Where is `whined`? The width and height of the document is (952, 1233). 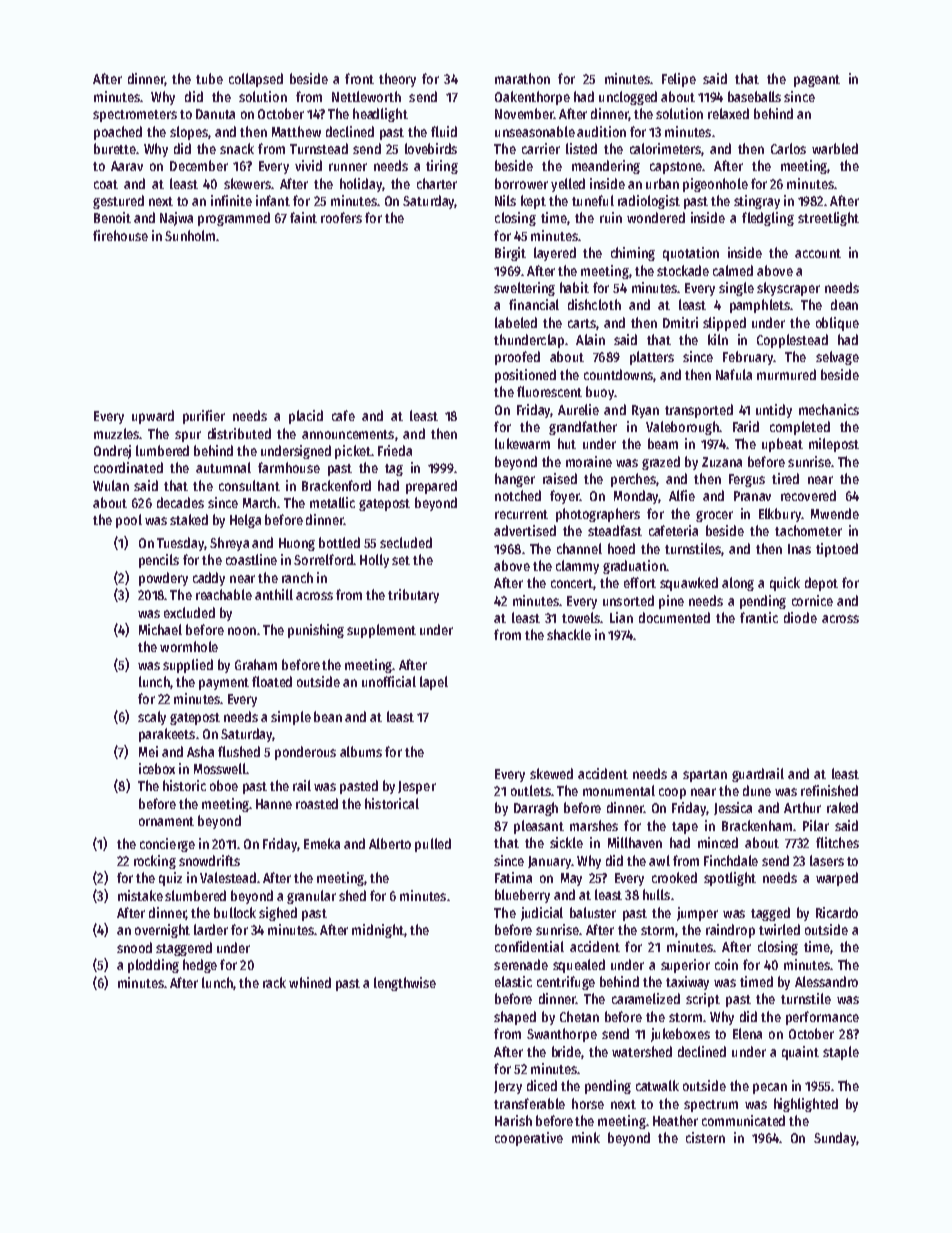 whined is located at coordinates (310, 982).
